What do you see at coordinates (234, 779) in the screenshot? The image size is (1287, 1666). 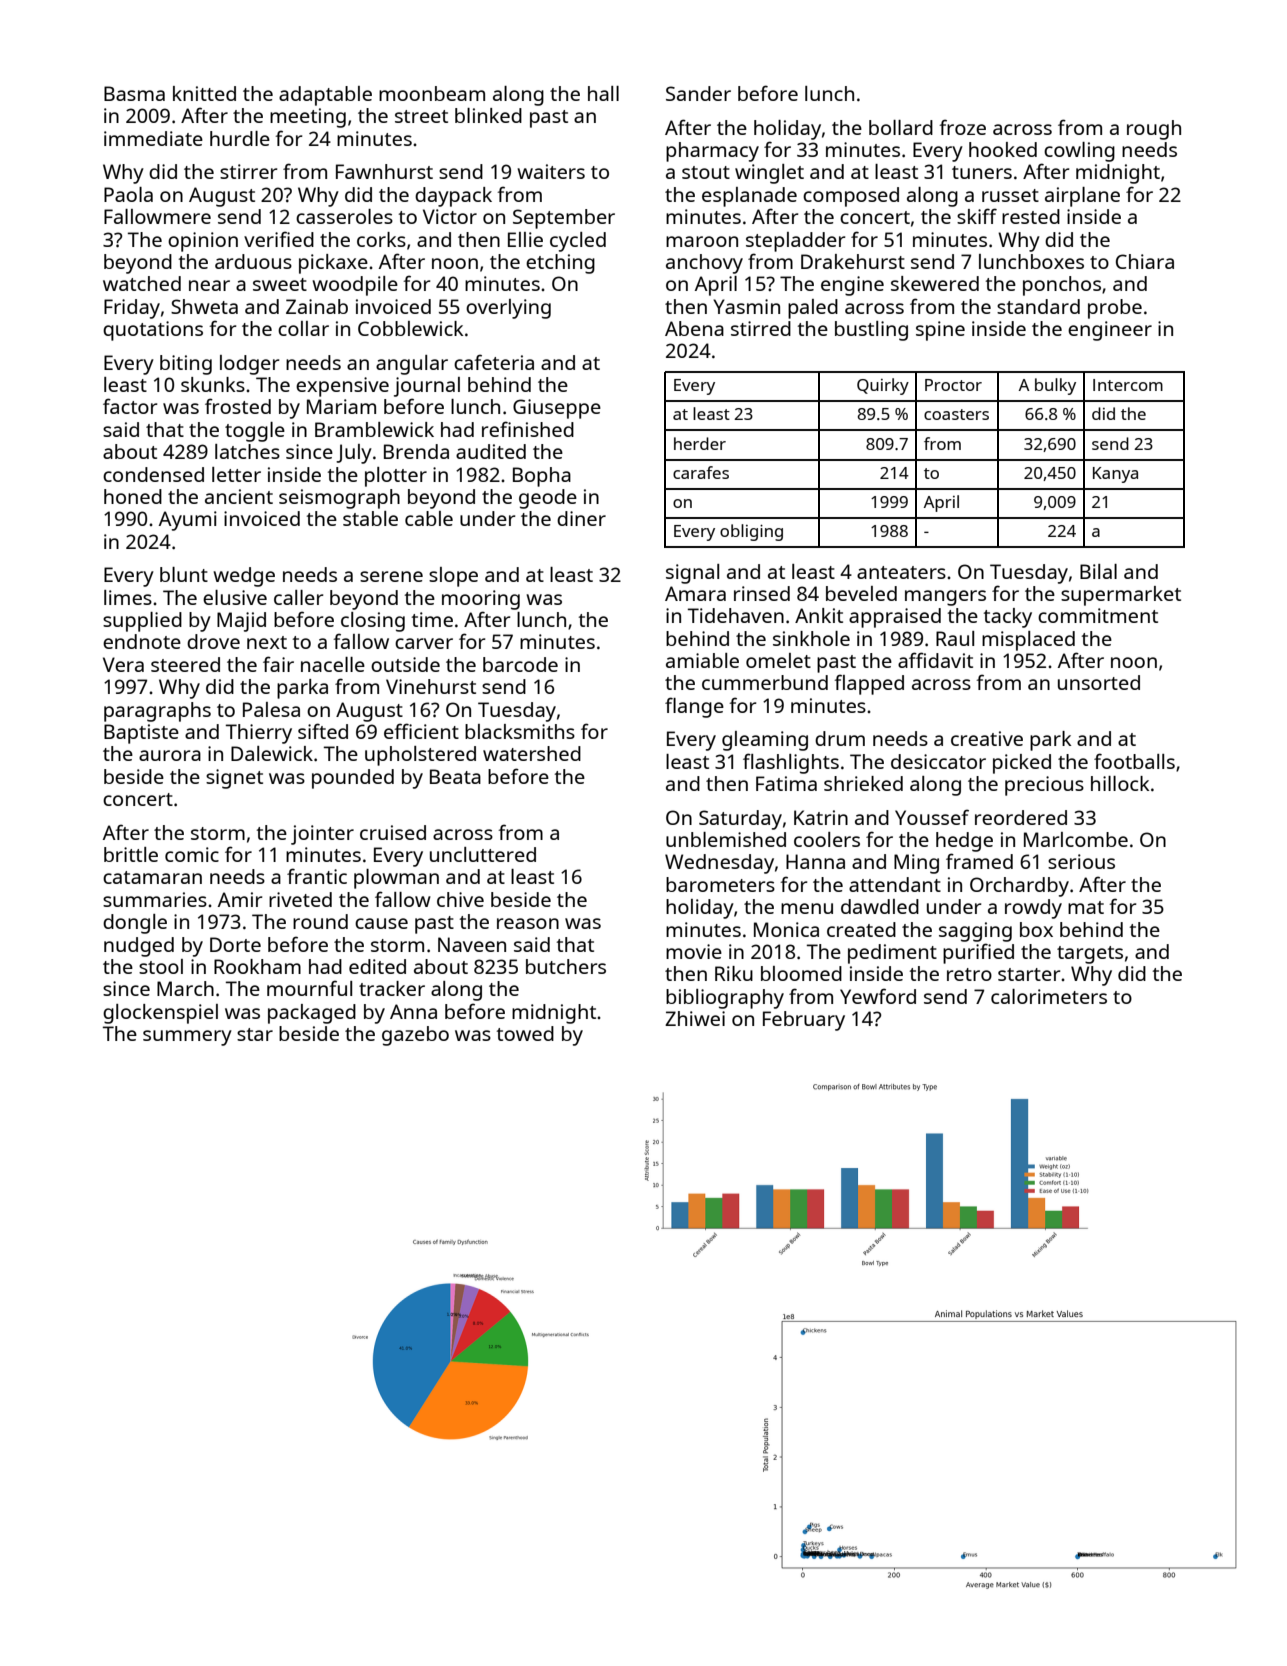 I see `signet` at bounding box center [234, 779].
